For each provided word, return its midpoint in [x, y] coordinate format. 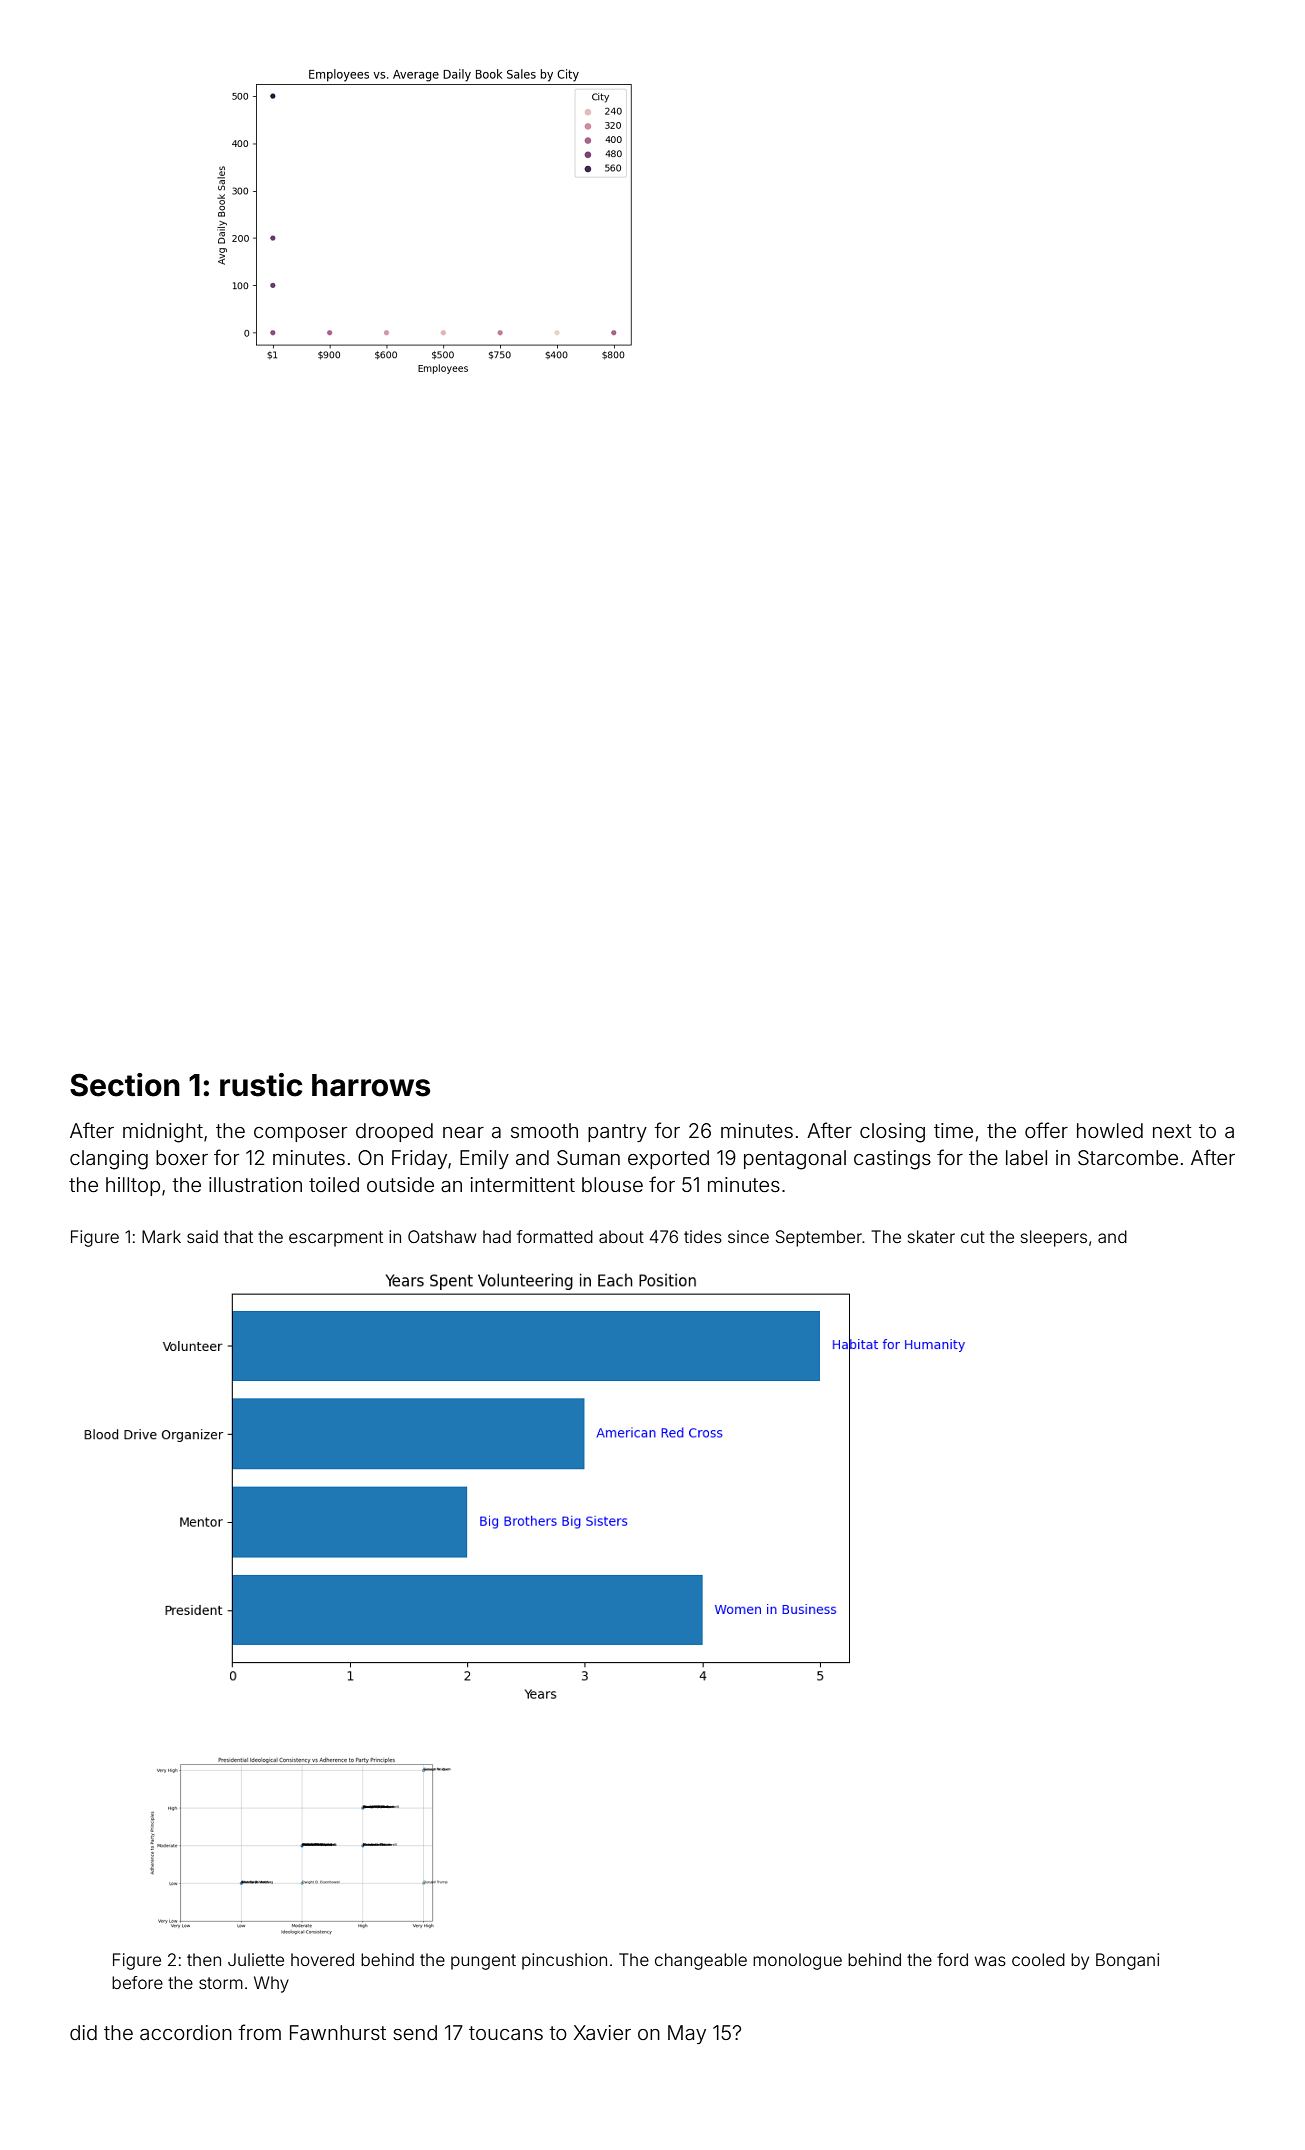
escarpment [336, 1239]
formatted [555, 1236]
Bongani [1127, 1961]
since [748, 1236]
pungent [483, 1962]
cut [973, 1237]
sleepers [1054, 1238]
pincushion [564, 1961]
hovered [322, 1959]
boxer [182, 1157]
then [204, 1959]
